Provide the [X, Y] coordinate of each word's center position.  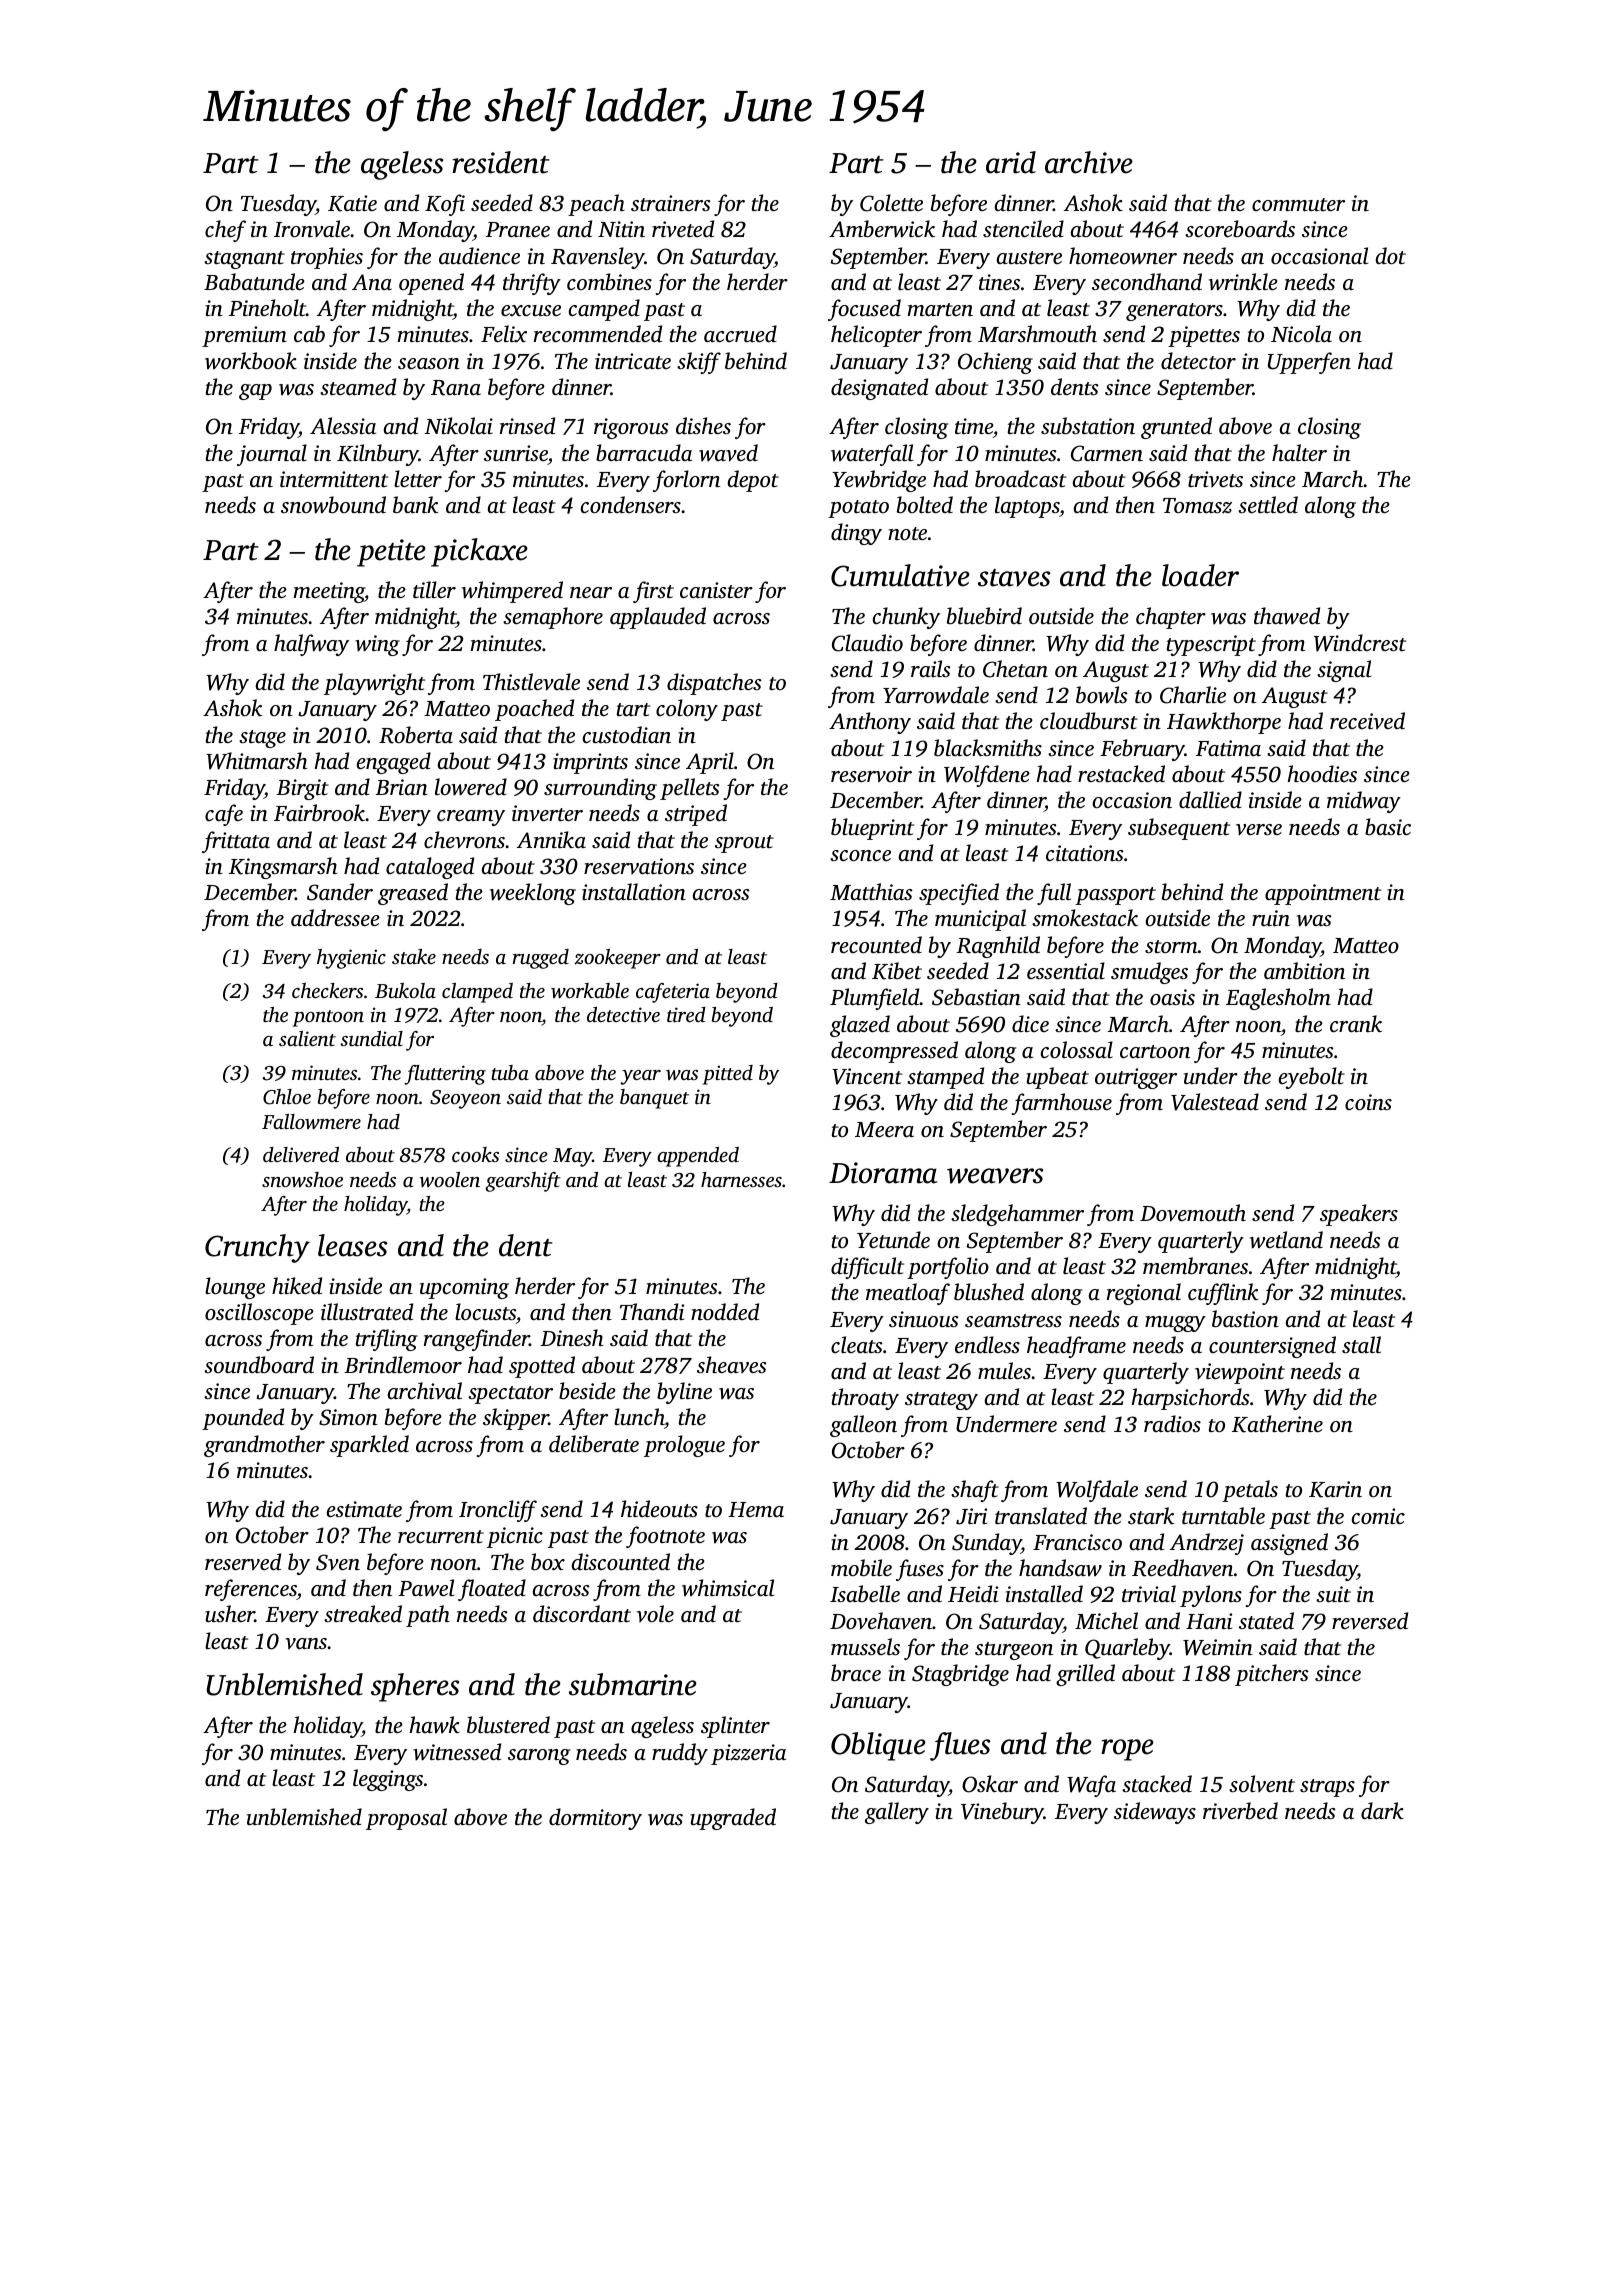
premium [244, 336]
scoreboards [1240, 228]
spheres [415, 1687]
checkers [327, 990]
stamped [945, 1078]
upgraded [733, 1819]
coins [1368, 1102]
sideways [1155, 1813]
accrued [740, 333]
